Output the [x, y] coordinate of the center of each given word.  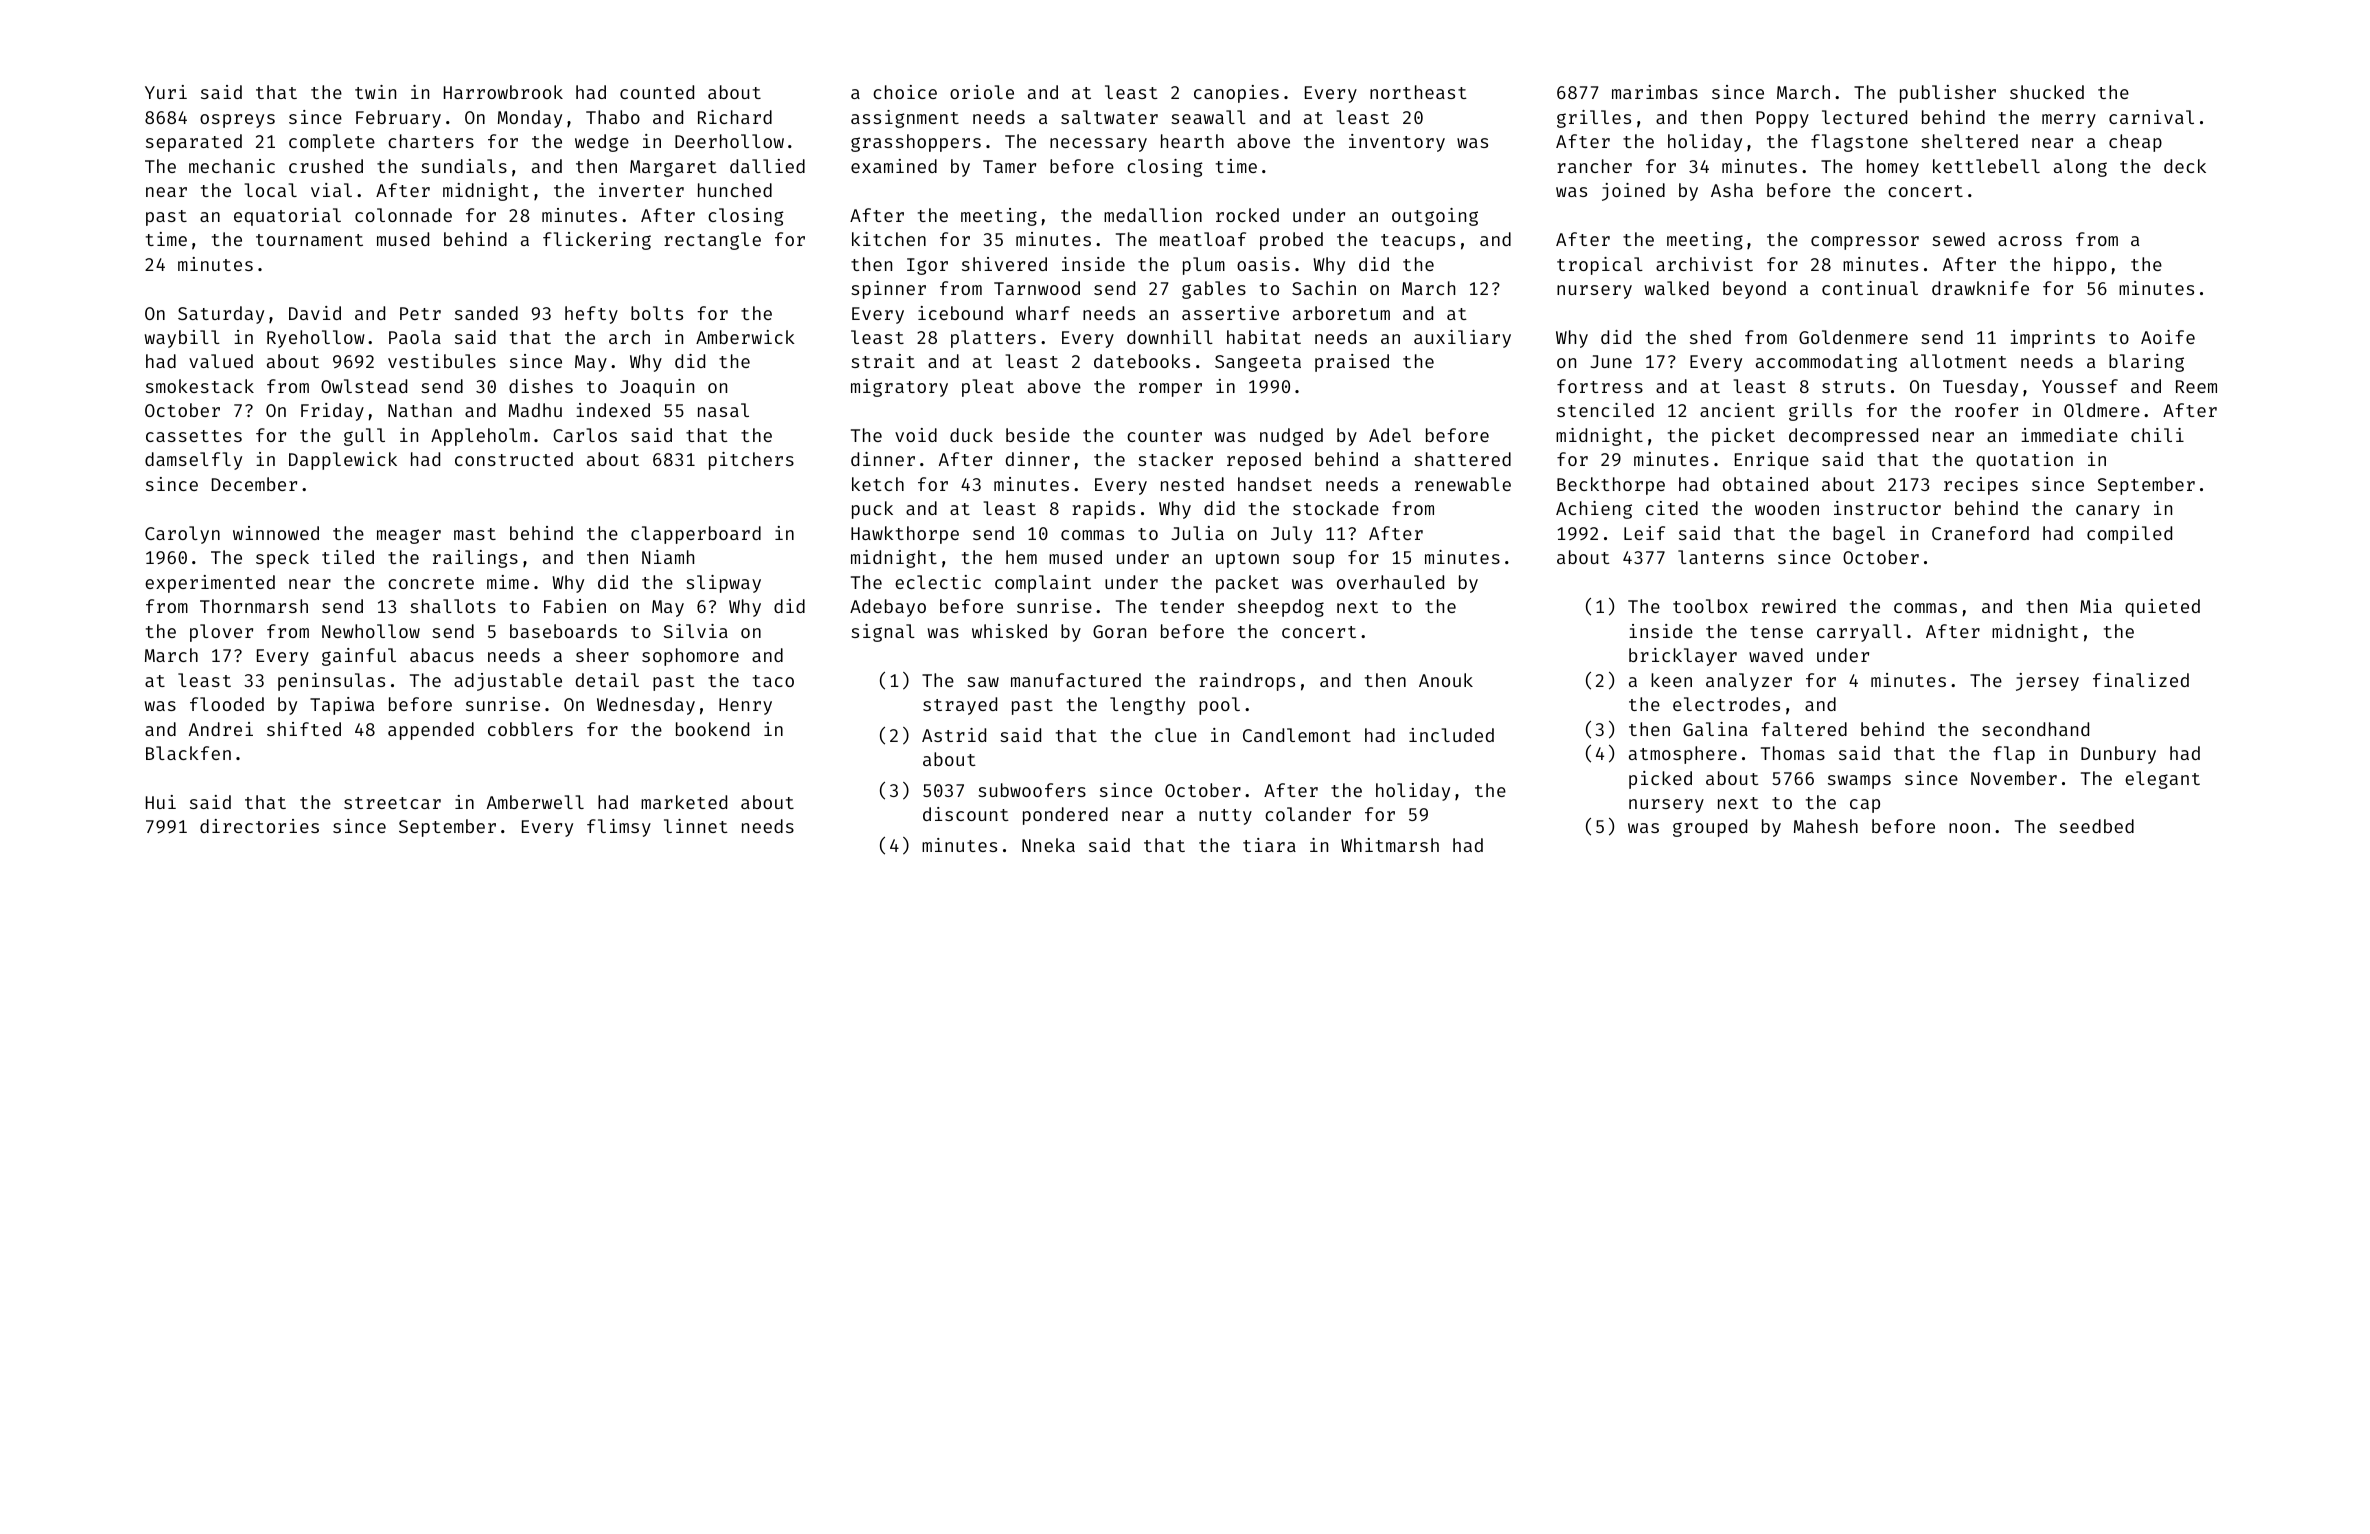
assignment [905, 119]
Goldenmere [1853, 337]
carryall [1859, 633]
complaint [1043, 584]
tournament [309, 240]
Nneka [1048, 845]
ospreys [237, 121]
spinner [888, 290]
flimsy [619, 828]
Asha [1732, 190]
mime [508, 582]
